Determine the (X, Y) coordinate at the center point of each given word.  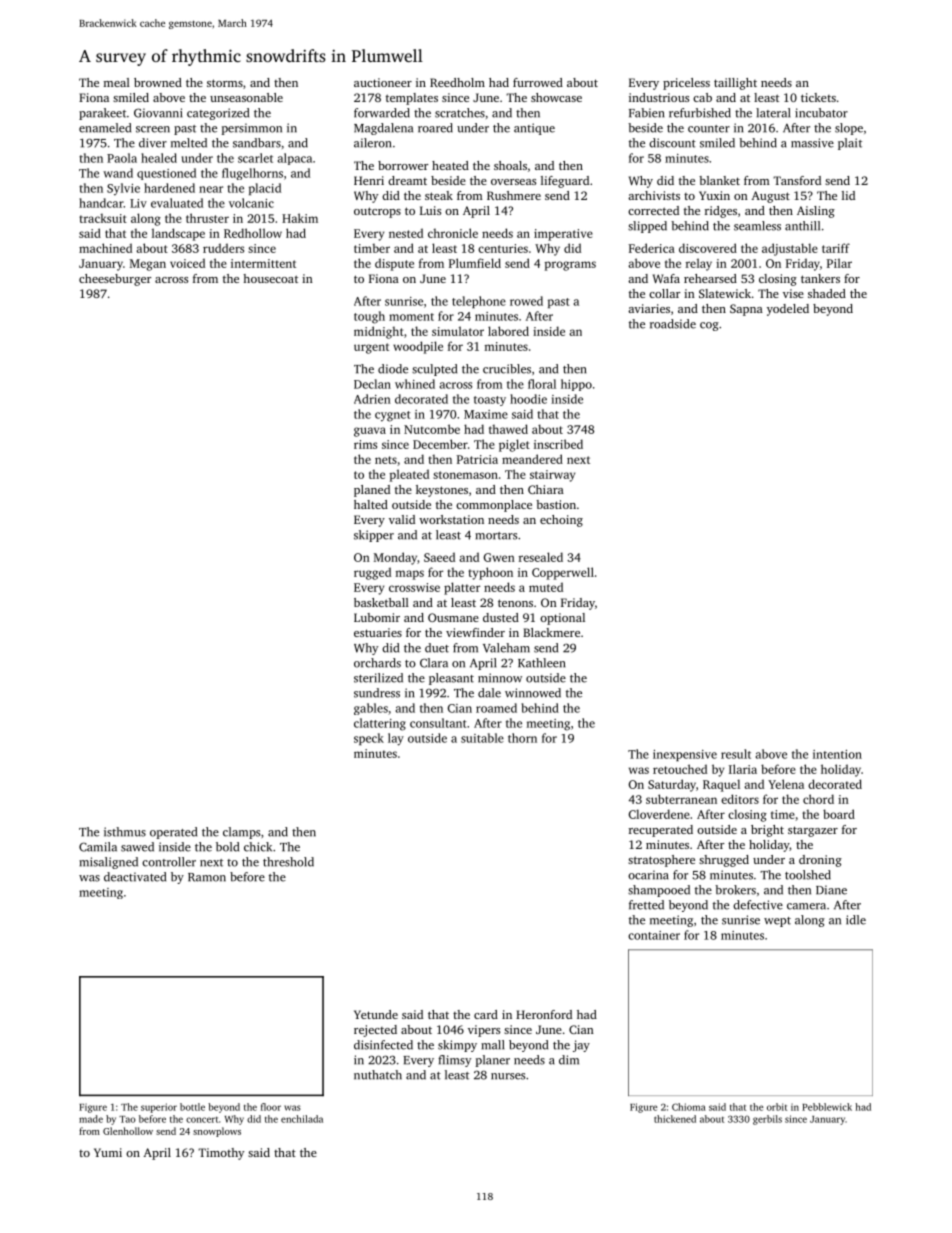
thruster (207, 218)
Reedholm (457, 82)
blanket (719, 180)
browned (158, 82)
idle (856, 920)
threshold (288, 862)
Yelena (786, 784)
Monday (395, 558)
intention (837, 754)
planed (372, 491)
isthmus (125, 832)
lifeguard (565, 182)
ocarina (648, 875)
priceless (686, 84)
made (91, 1119)
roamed (496, 708)
